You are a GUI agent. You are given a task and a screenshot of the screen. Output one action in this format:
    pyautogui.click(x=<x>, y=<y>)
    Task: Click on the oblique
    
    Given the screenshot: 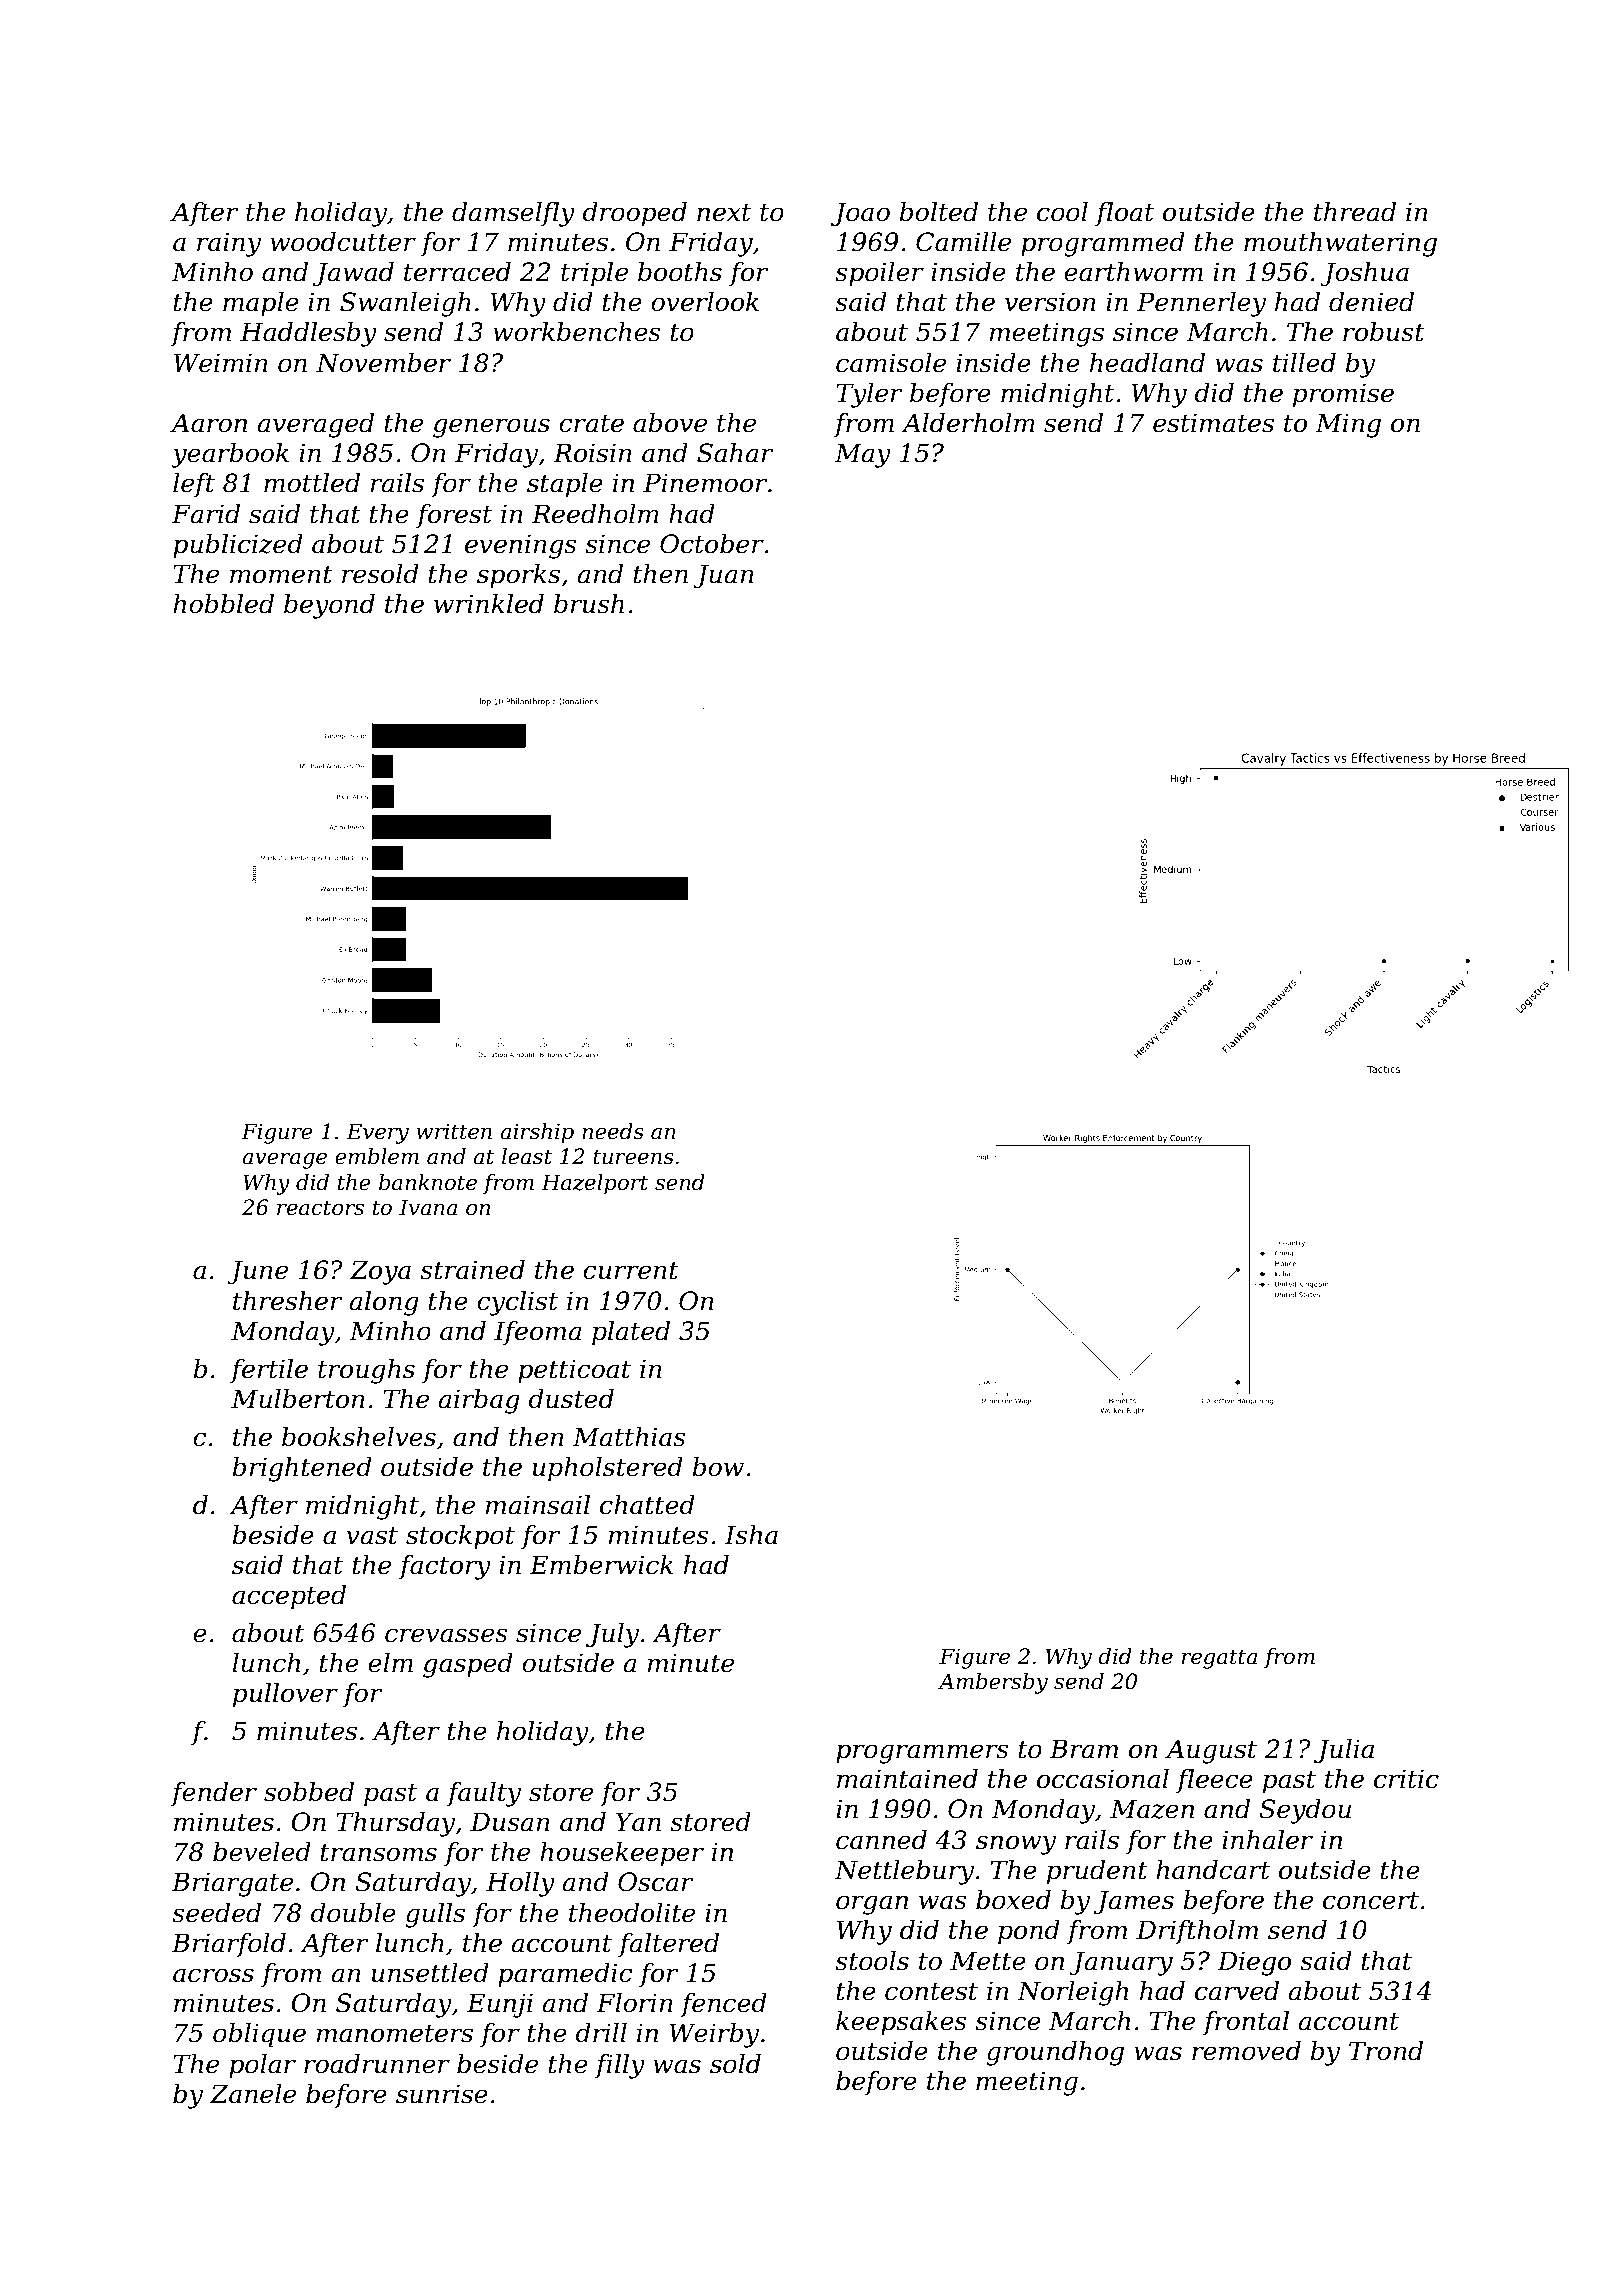 What is the action you would take?
    pyautogui.click(x=259, y=2035)
